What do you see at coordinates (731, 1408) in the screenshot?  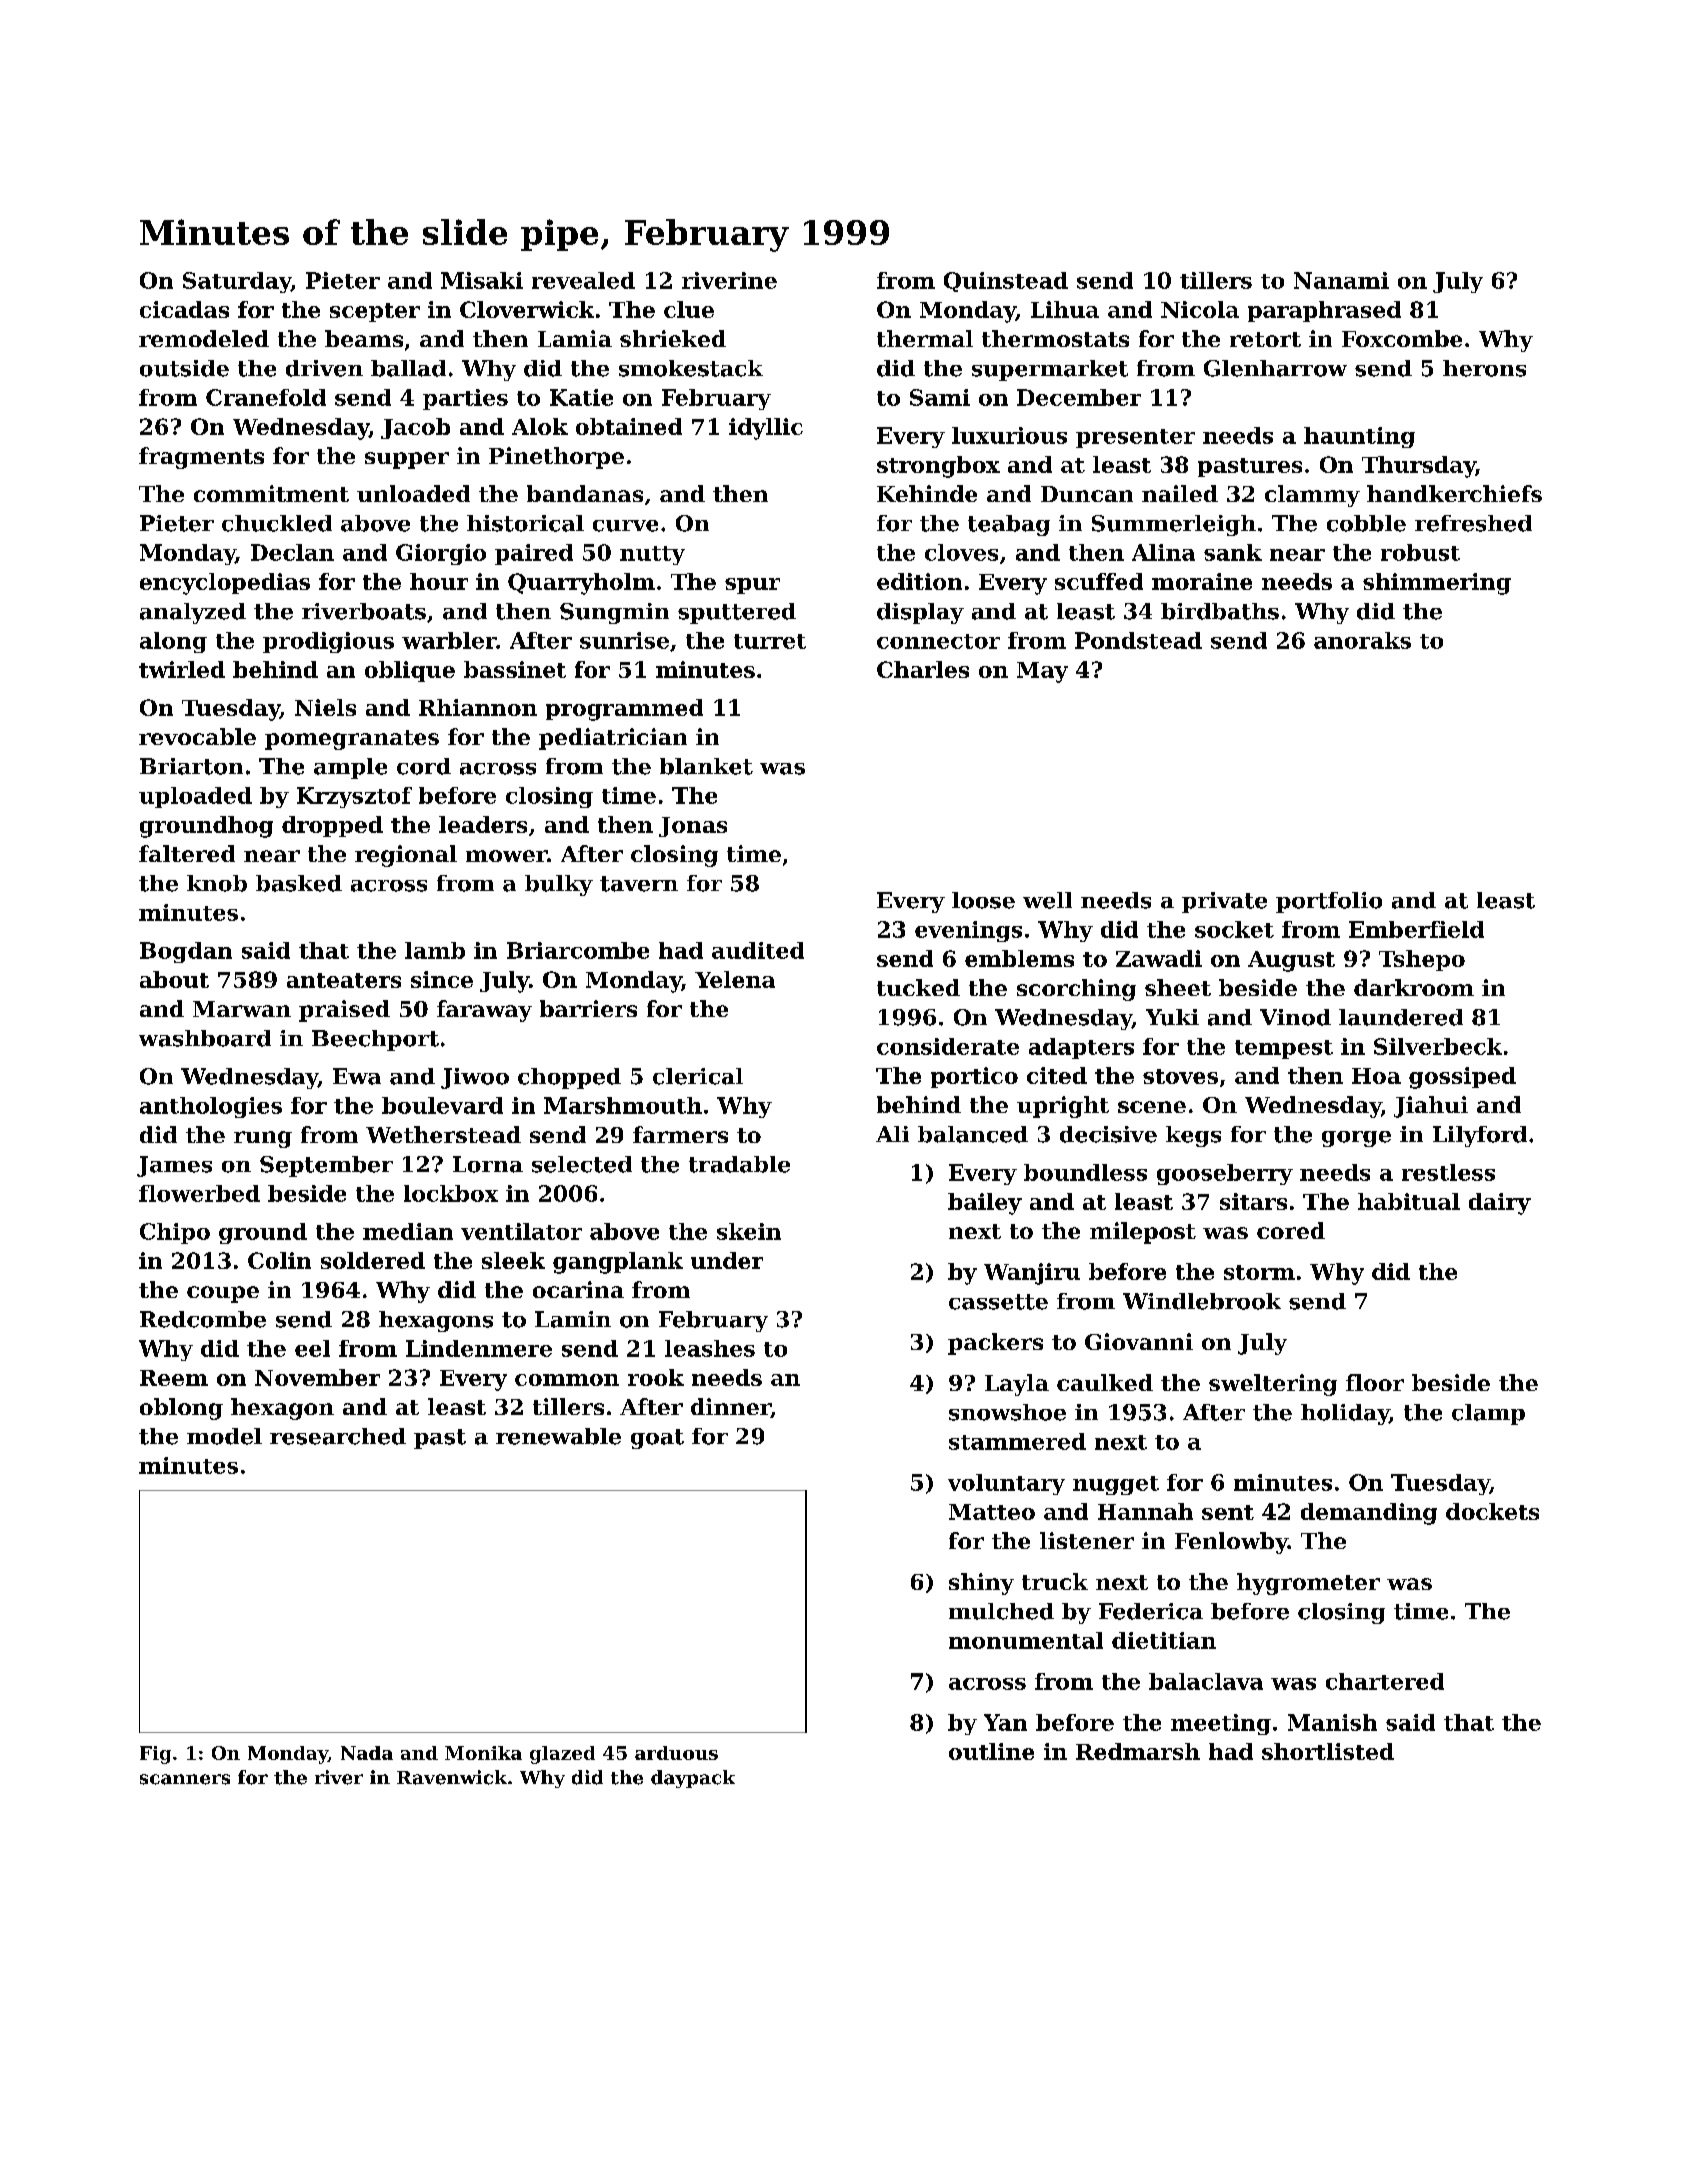 I see `dinner` at bounding box center [731, 1408].
